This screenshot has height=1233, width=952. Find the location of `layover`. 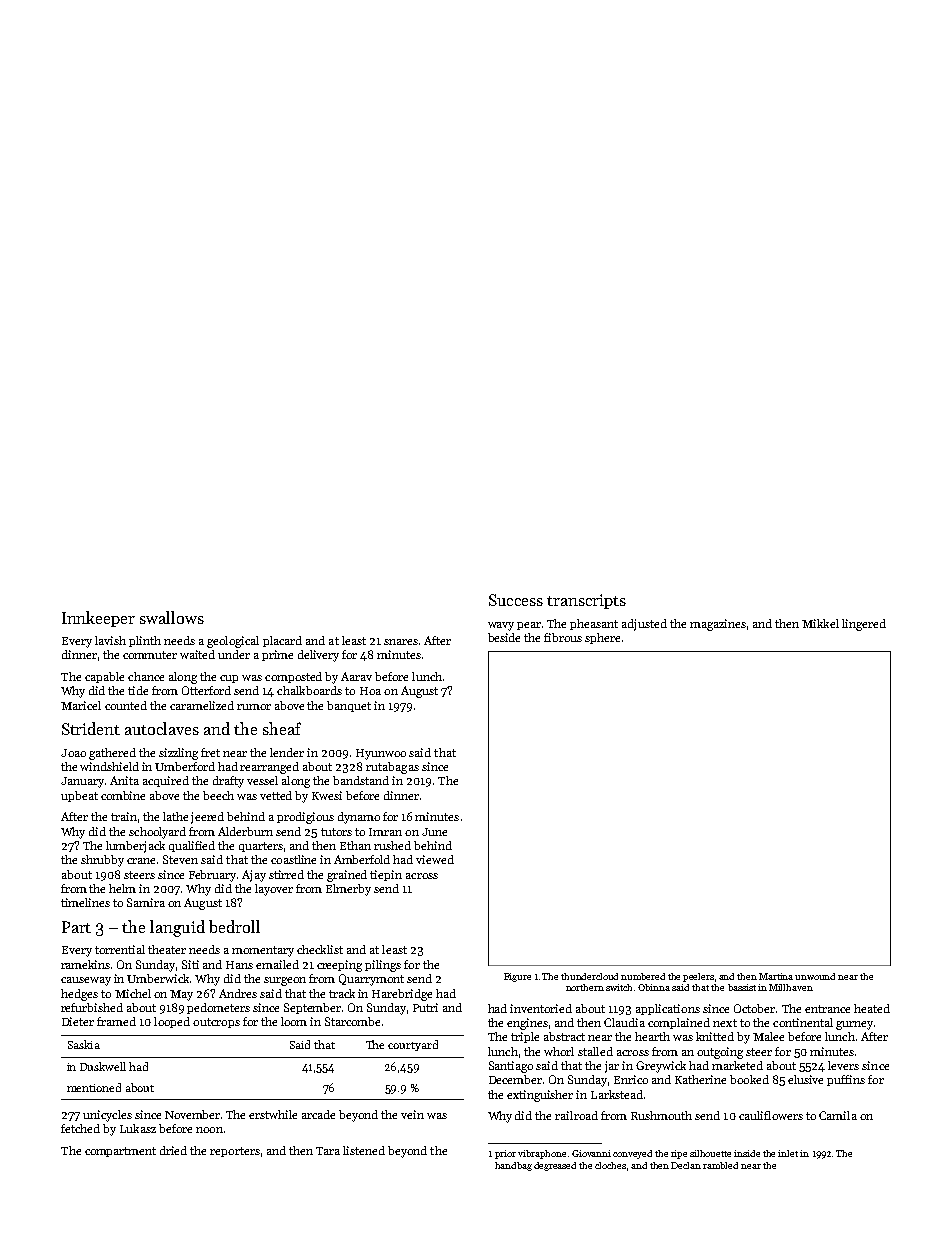

layover is located at coordinates (274, 890).
